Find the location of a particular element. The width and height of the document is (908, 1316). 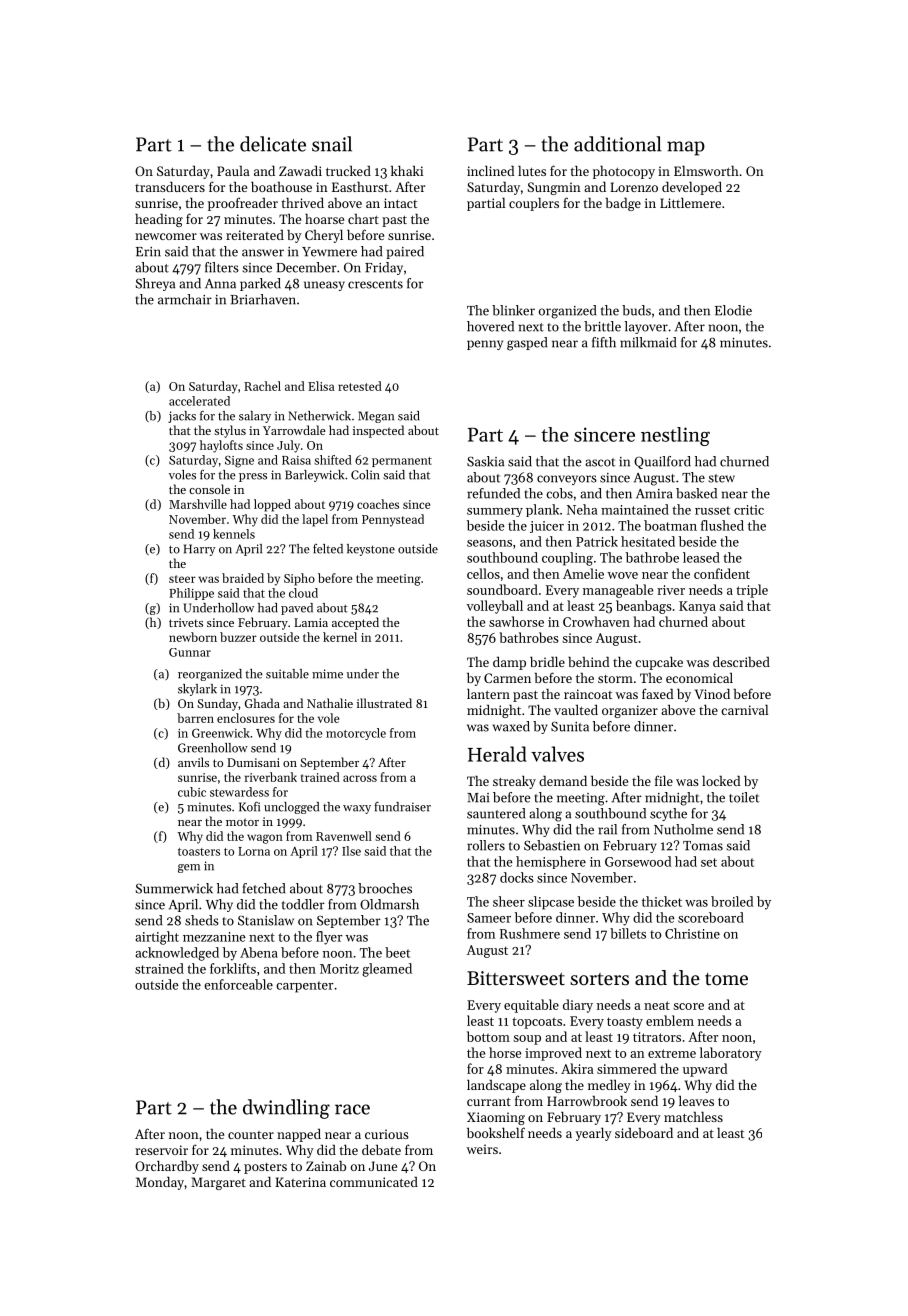

Barleywick is located at coordinates (314, 476).
